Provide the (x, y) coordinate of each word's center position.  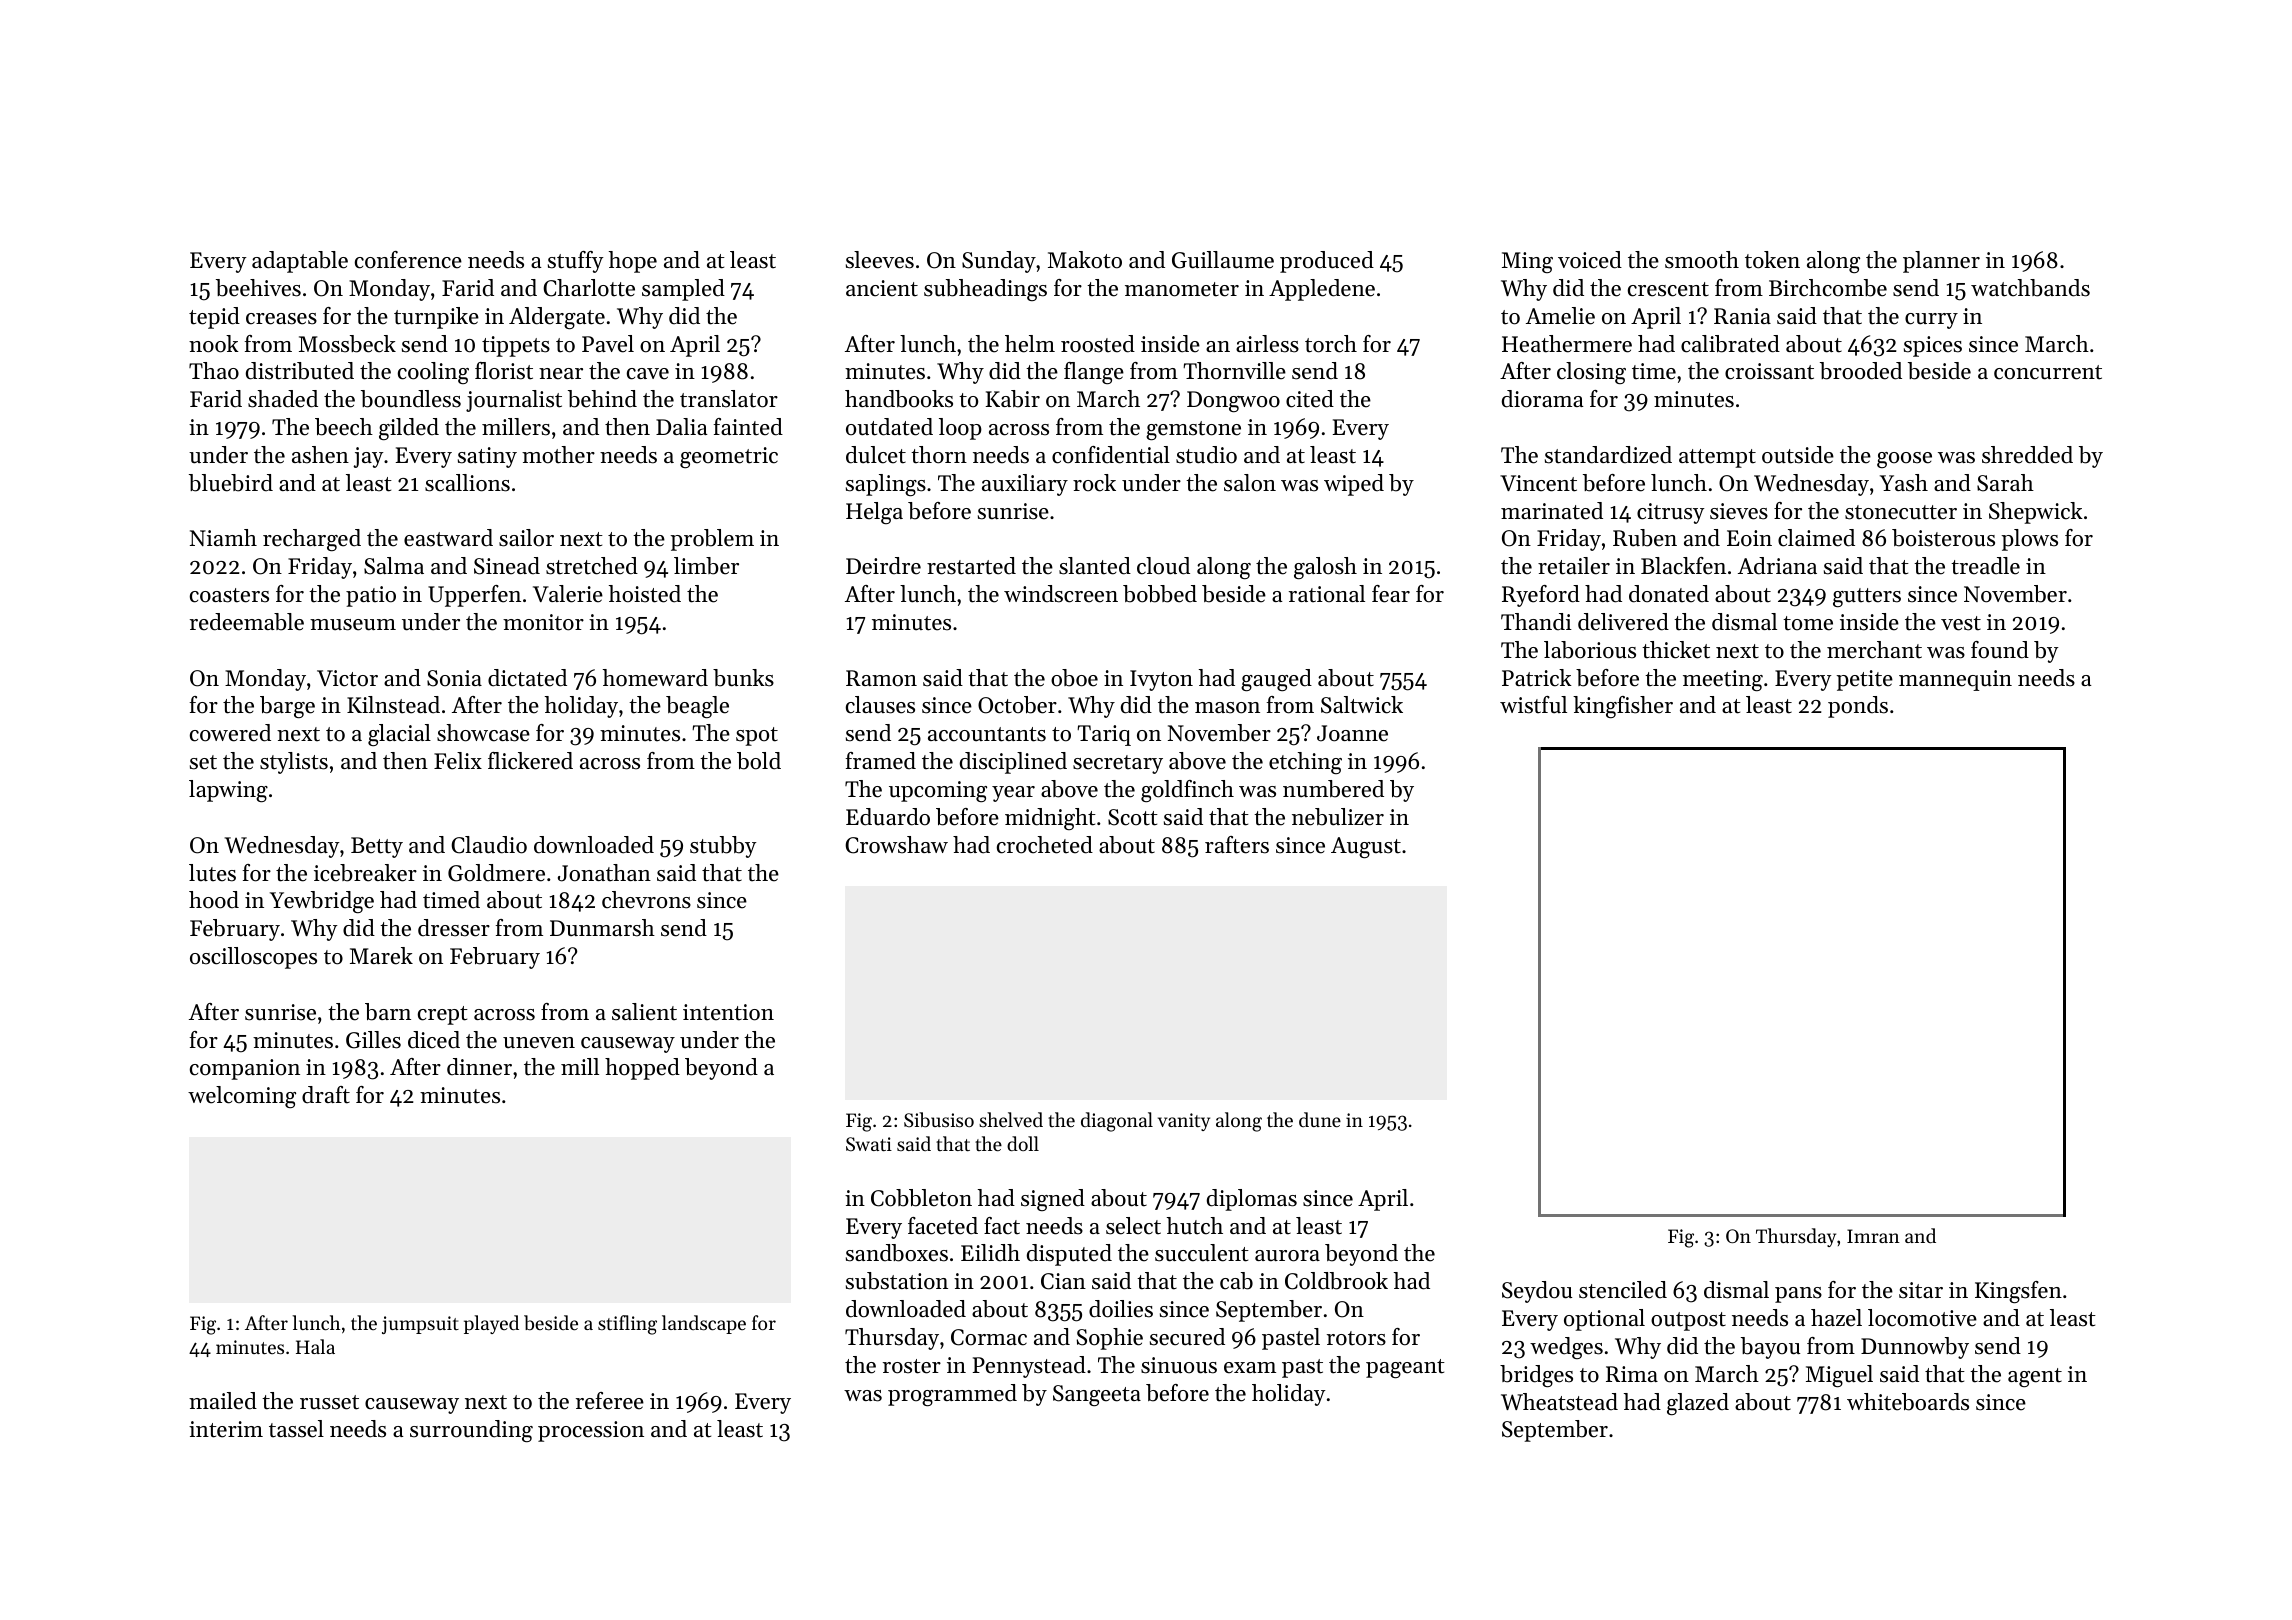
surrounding (471, 1431)
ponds (1858, 707)
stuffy (576, 262)
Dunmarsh (602, 928)
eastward (448, 538)
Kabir (1013, 399)
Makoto (1085, 260)
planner (1941, 262)
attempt (1717, 458)
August (1366, 847)
